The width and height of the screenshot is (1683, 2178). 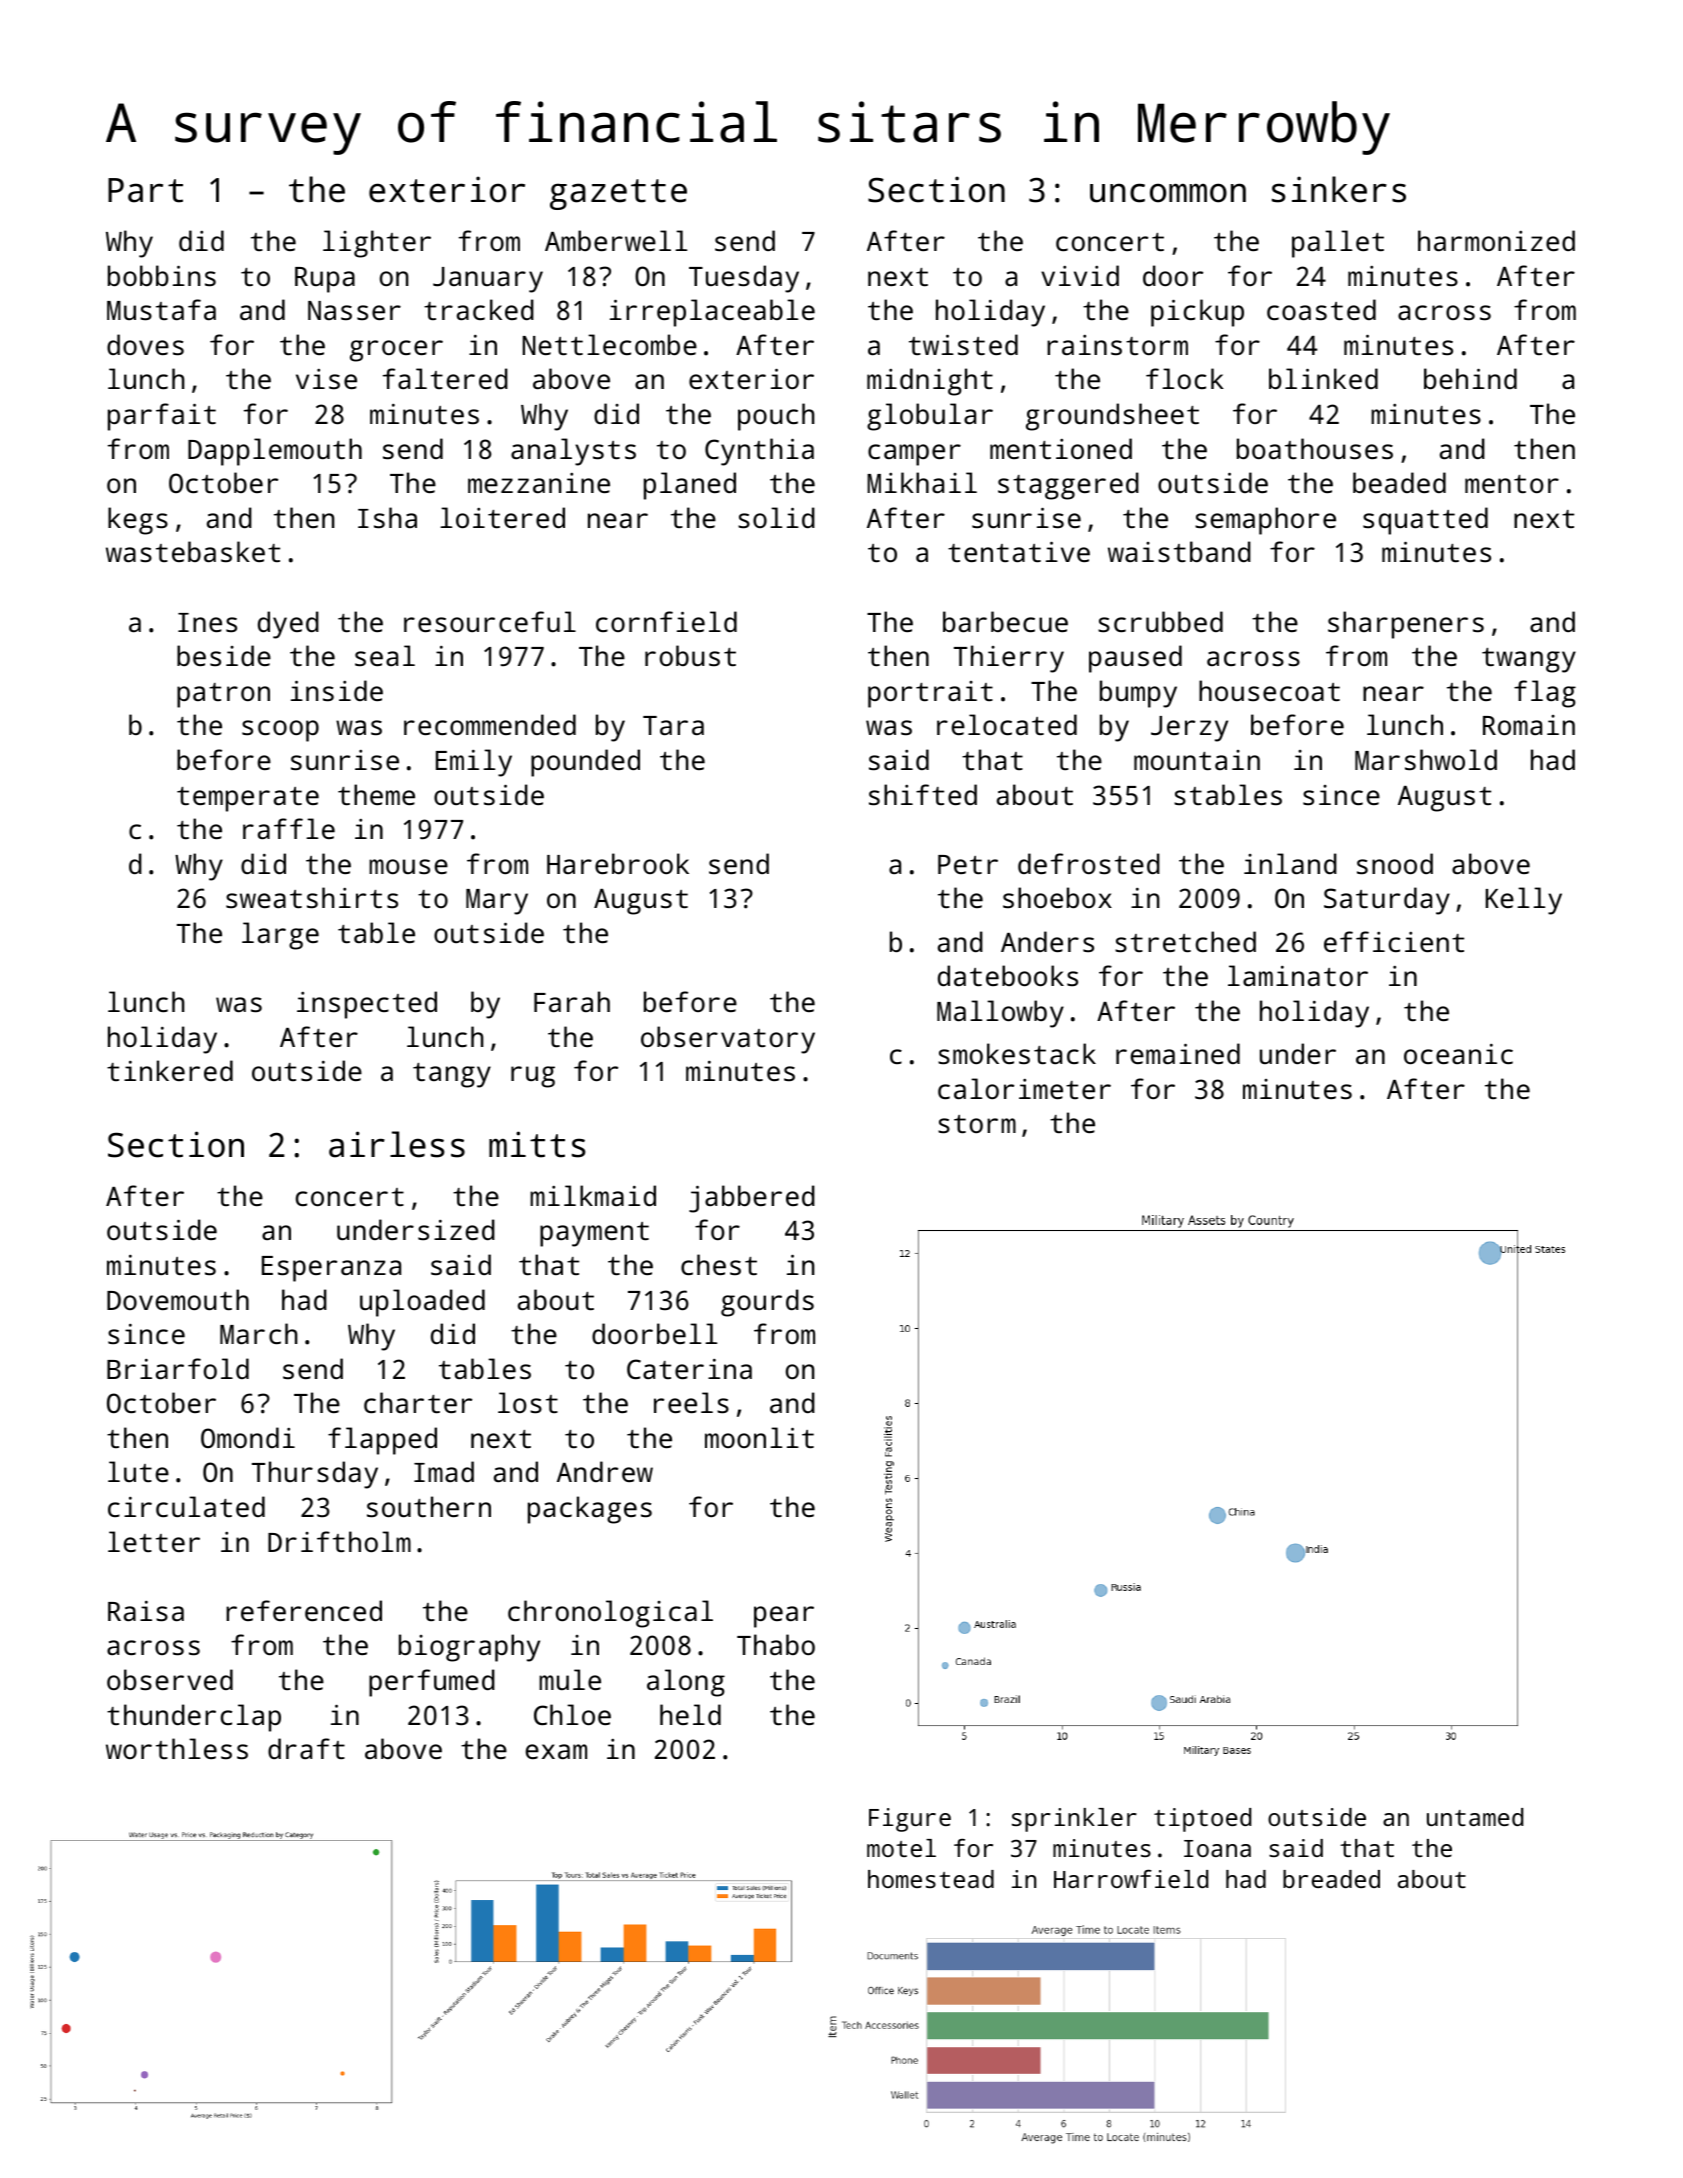 What do you see at coordinates (539, 483) in the screenshot?
I see `mezzanine` at bounding box center [539, 483].
